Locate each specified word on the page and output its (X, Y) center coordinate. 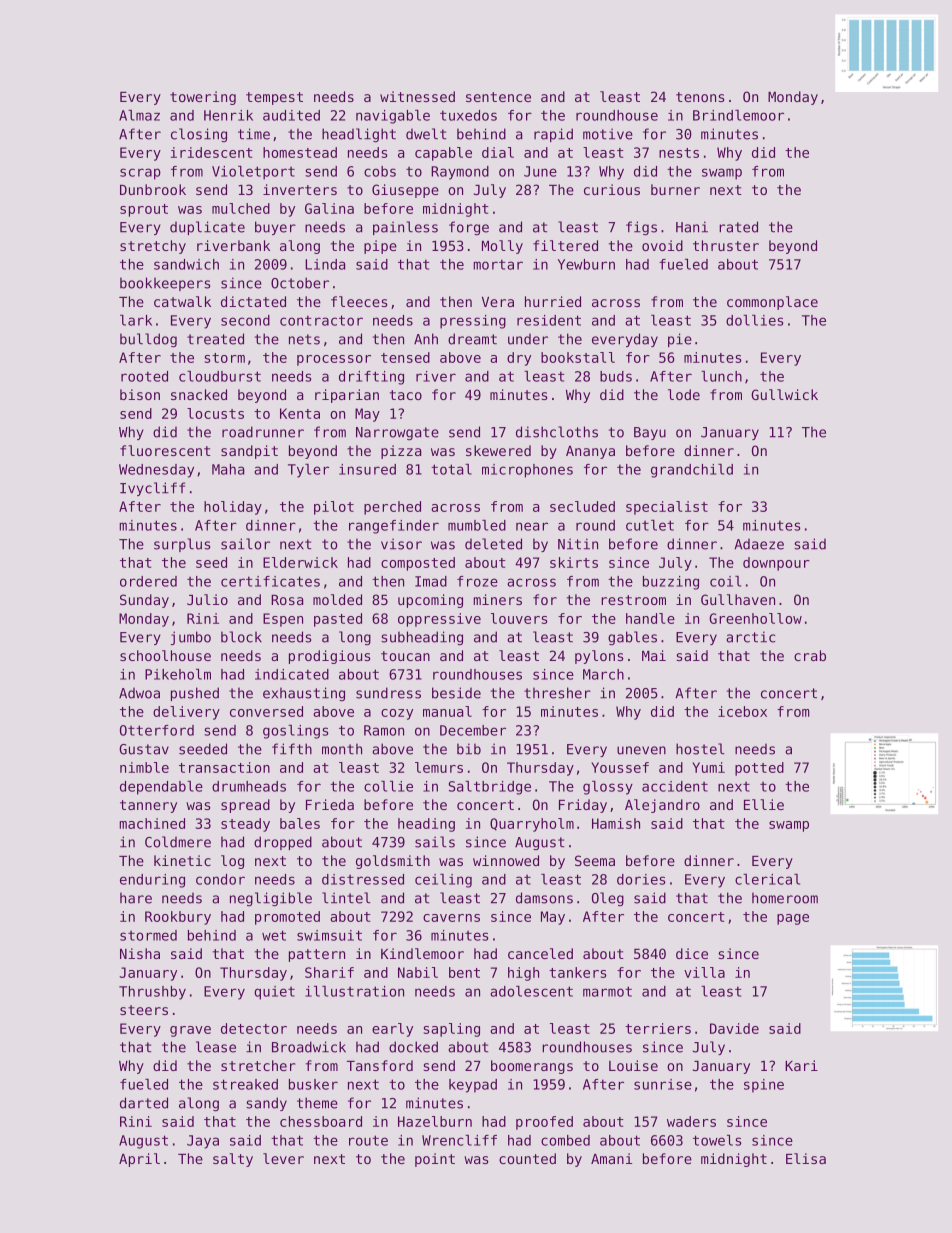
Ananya (590, 452)
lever (283, 1158)
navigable (393, 117)
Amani (611, 1158)
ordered (148, 581)
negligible (271, 899)
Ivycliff (152, 489)
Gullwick (784, 394)
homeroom (785, 898)
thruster (726, 245)
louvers (519, 618)
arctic (751, 637)
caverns (451, 918)
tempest (274, 98)
